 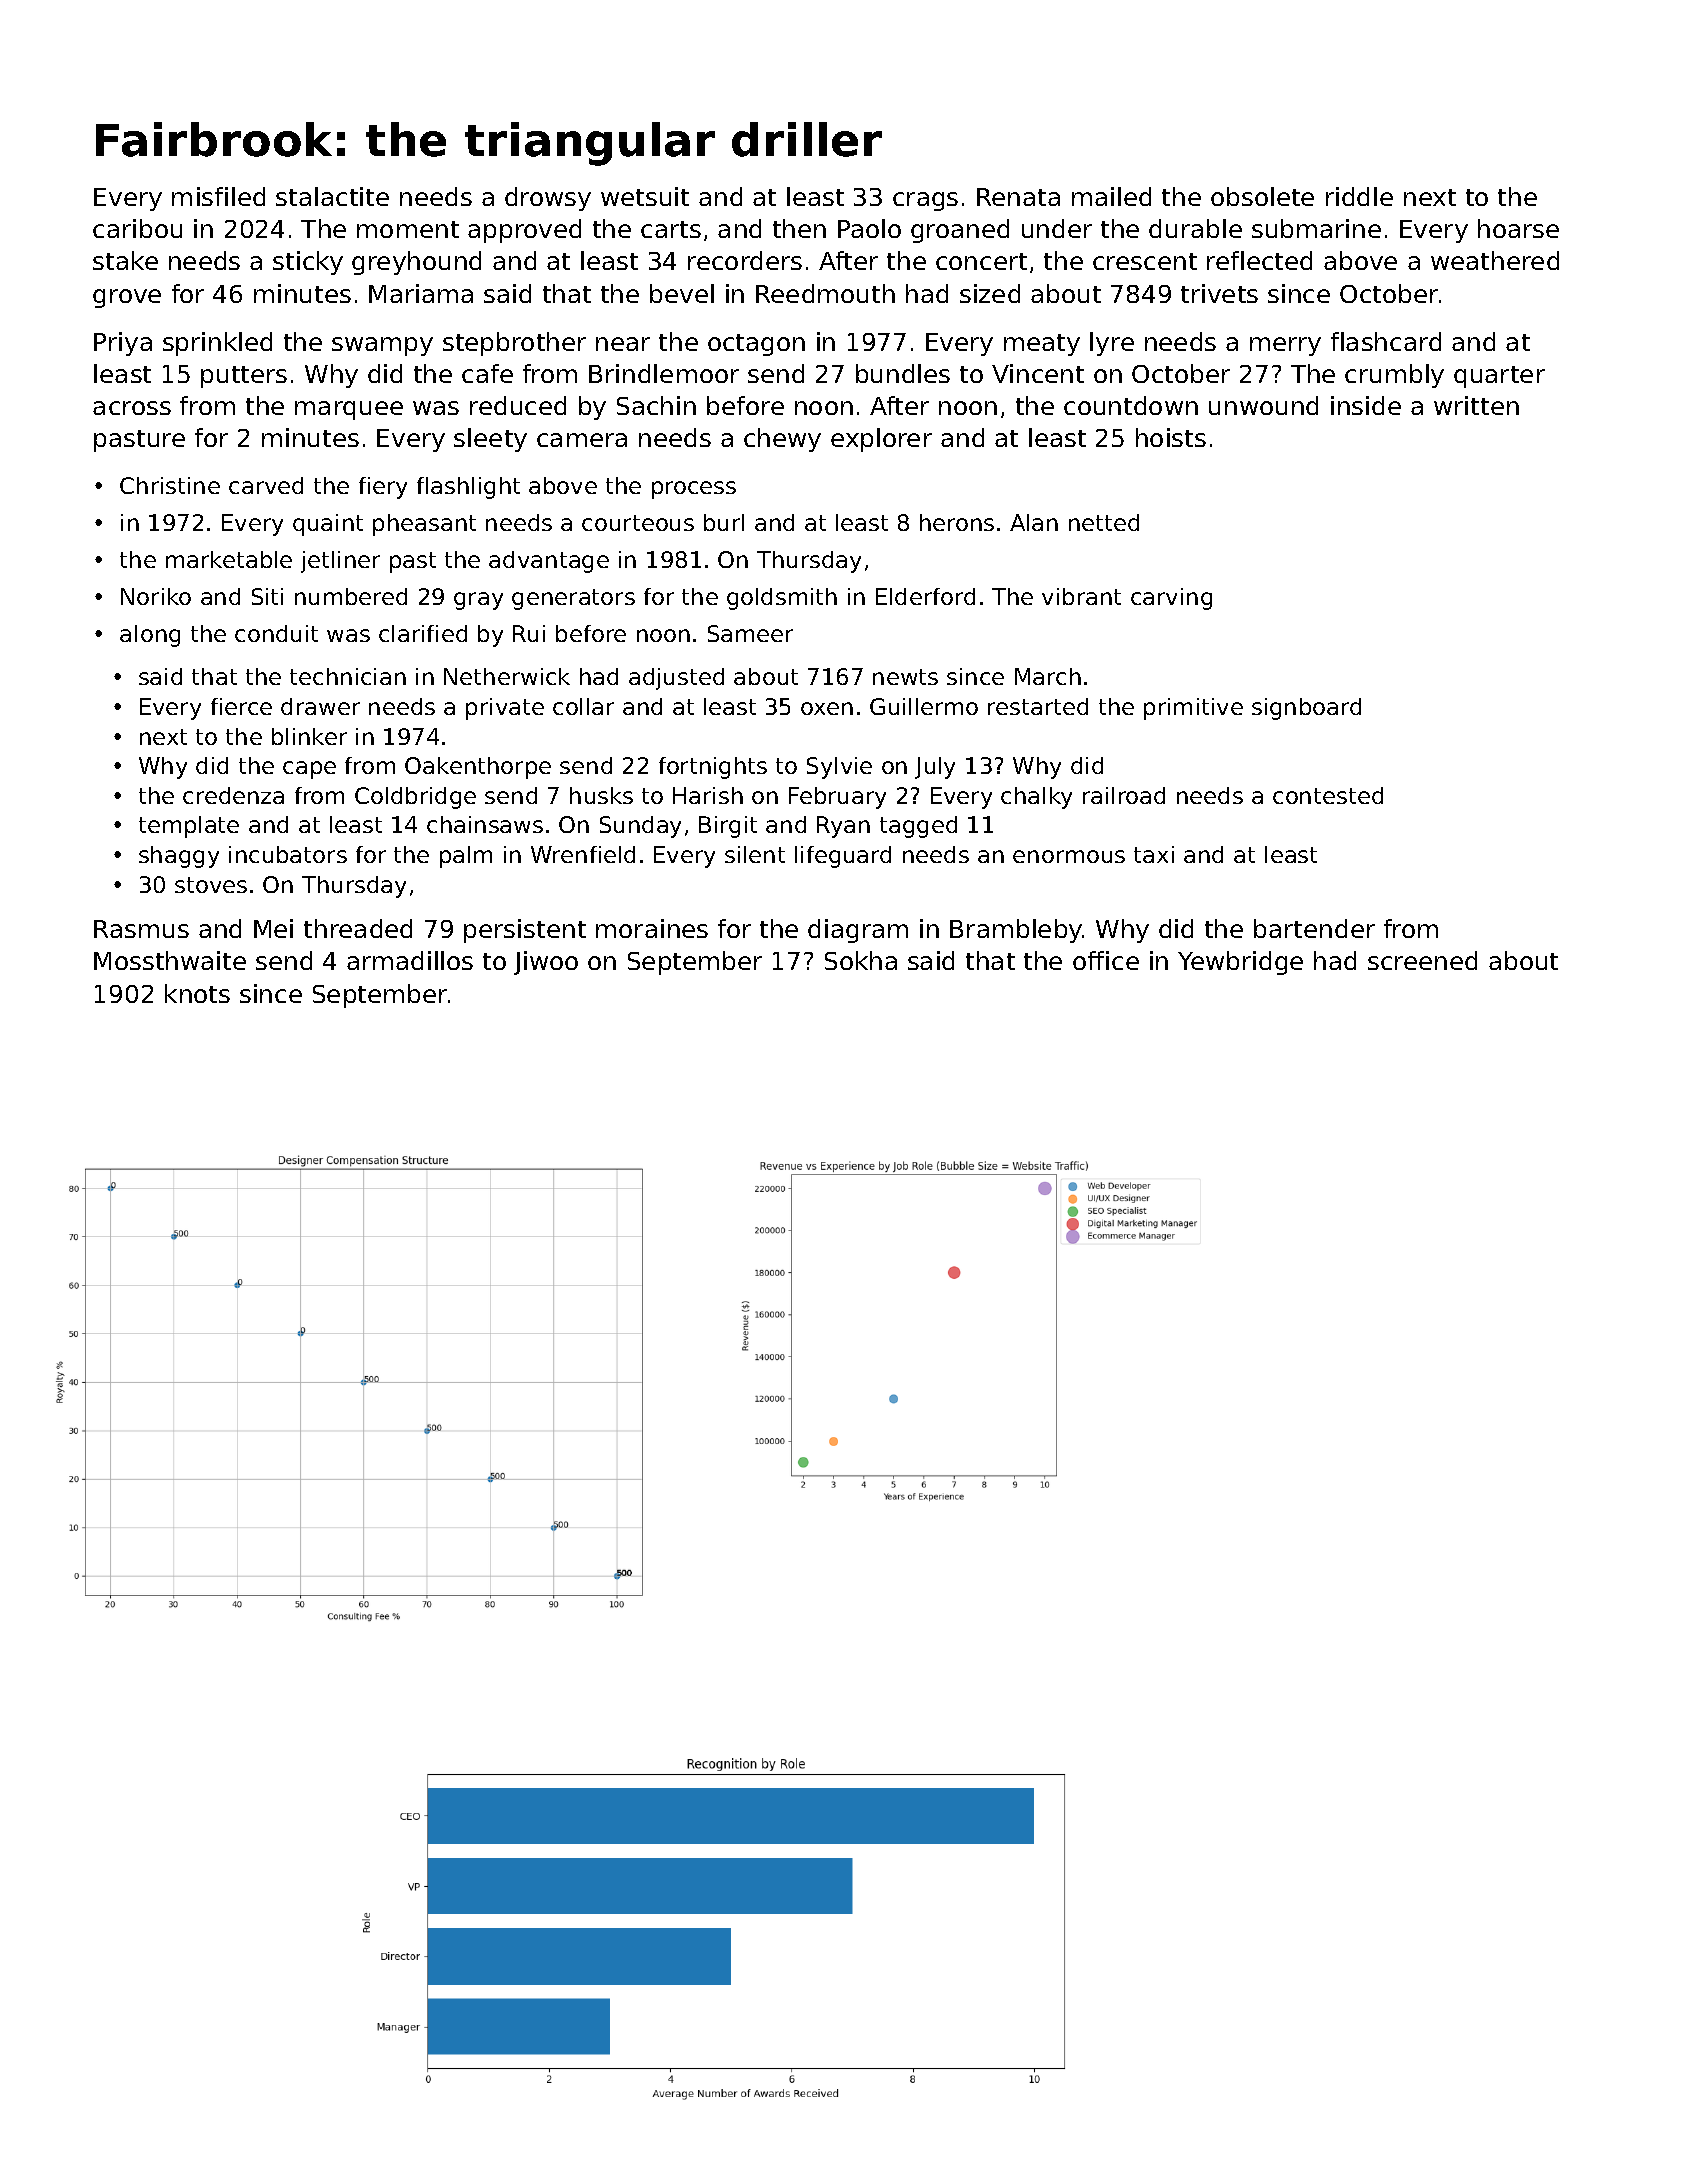 I want to click on hoists, so click(x=1171, y=437).
